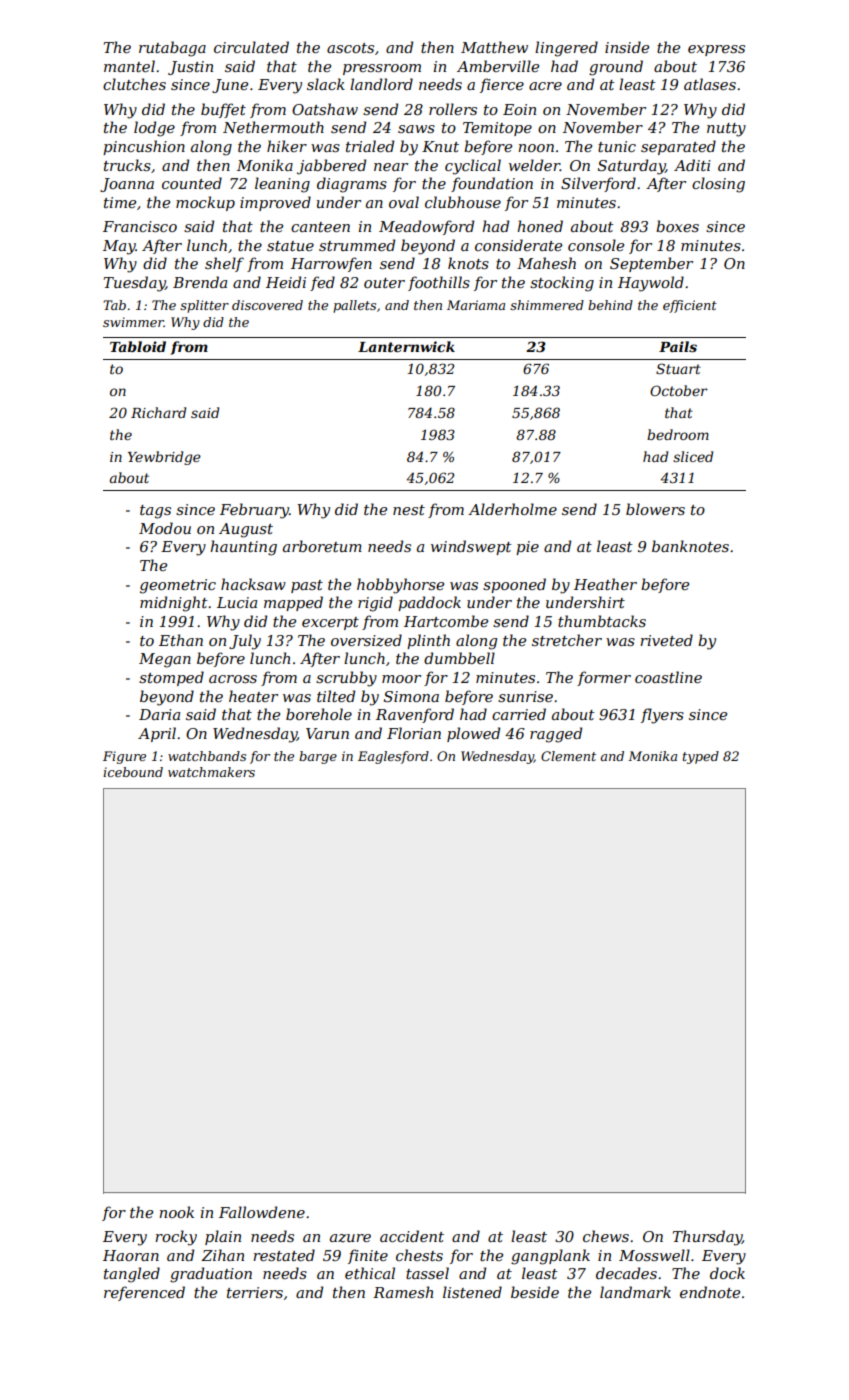 Image resolution: width=849 pixels, height=1400 pixels. Describe the element at coordinates (525, 696) in the document. I see `sunrise` at that location.
